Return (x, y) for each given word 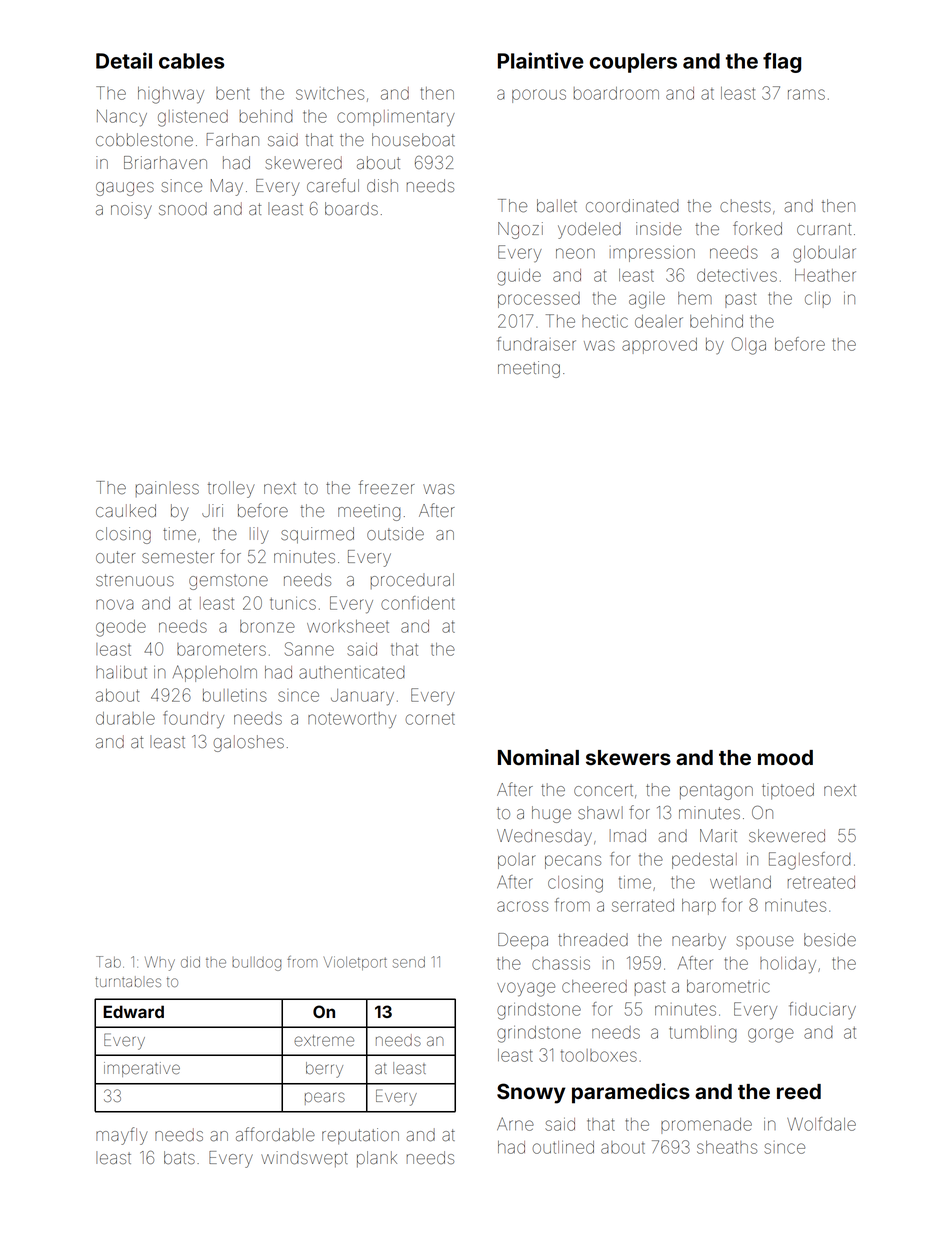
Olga (749, 346)
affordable (275, 1134)
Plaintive (541, 60)
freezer (387, 487)
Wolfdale (821, 1124)
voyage (526, 989)
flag (782, 62)
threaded (593, 940)
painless (167, 489)
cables (191, 61)
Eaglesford (810, 861)
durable (125, 718)
